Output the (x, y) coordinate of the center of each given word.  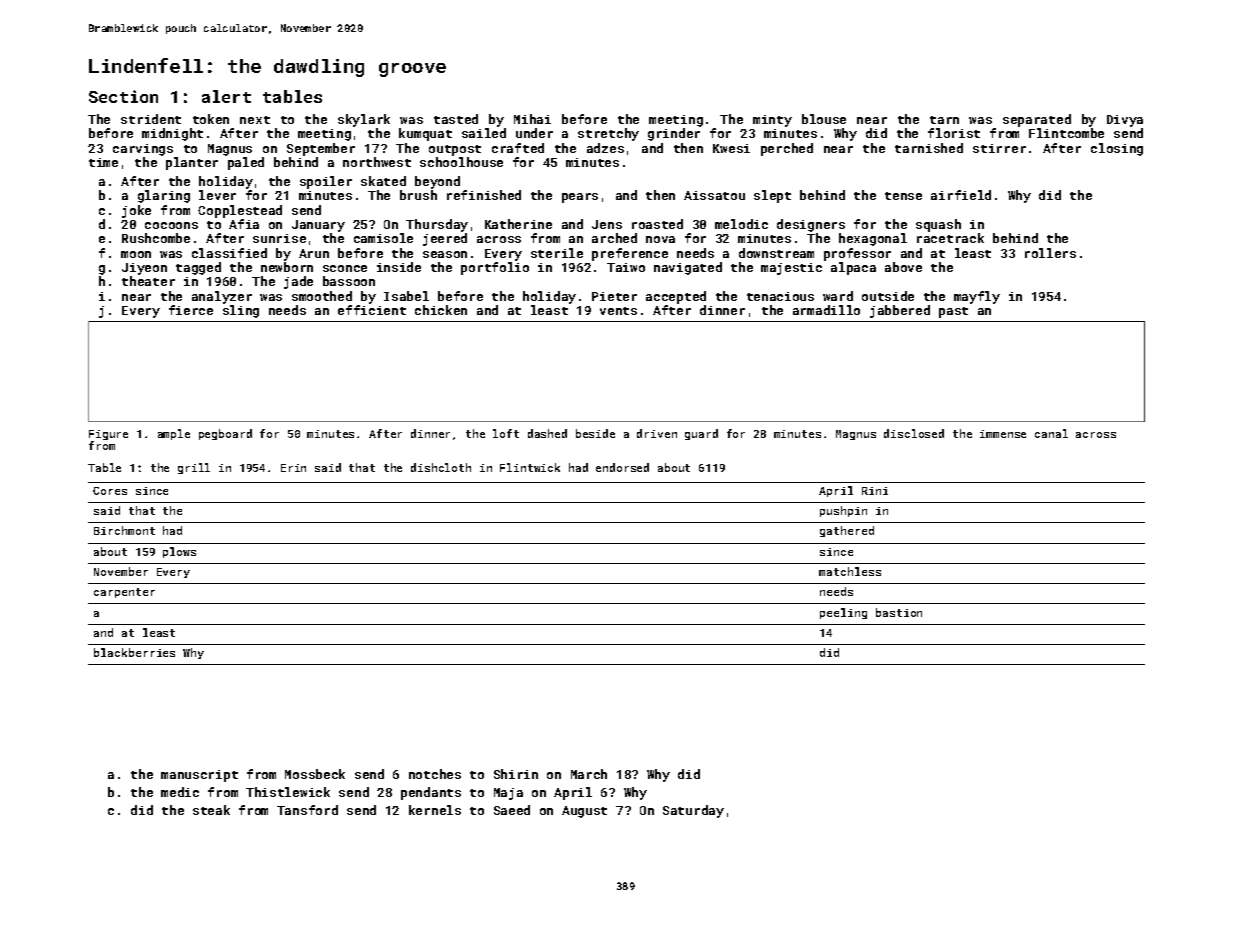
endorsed (622, 467)
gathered (847, 531)
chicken (441, 310)
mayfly (977, 297)
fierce (191, 310)
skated (383, 181)
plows (179, 552)
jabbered (900, 311)
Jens (607, 224)
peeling (843, 613)
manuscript (199, 776)
